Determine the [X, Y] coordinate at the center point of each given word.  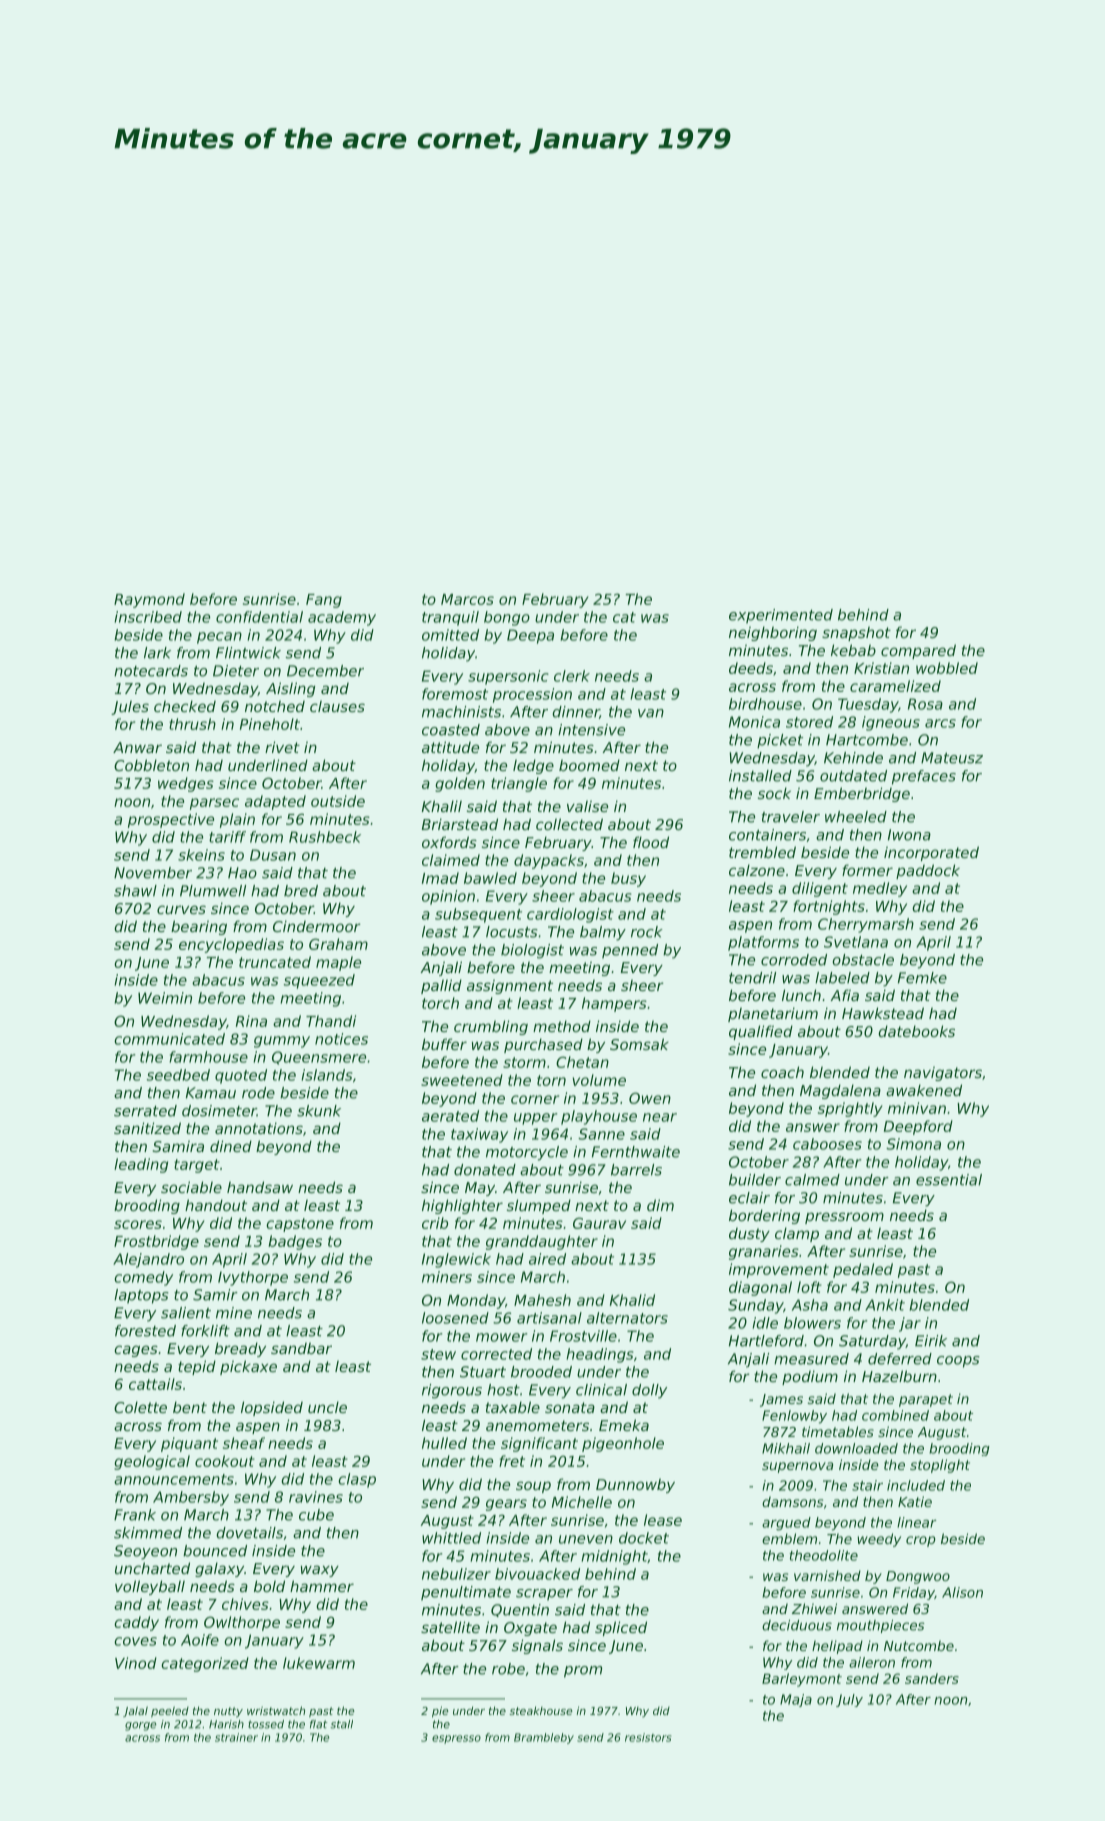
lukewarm [319, 1663]
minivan [917, 1108]
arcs [940, 723]
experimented [781, 616]
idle [765, 1323]
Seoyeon [145, 1552]
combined [895, 1415]
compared [918, 651]
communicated [169, 1039]
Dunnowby [635, 1485]
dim [660, 1205]
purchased [543, 1045]
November [153, 873]
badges [295, 1242]
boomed [589, 765]
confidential [259, 617]
